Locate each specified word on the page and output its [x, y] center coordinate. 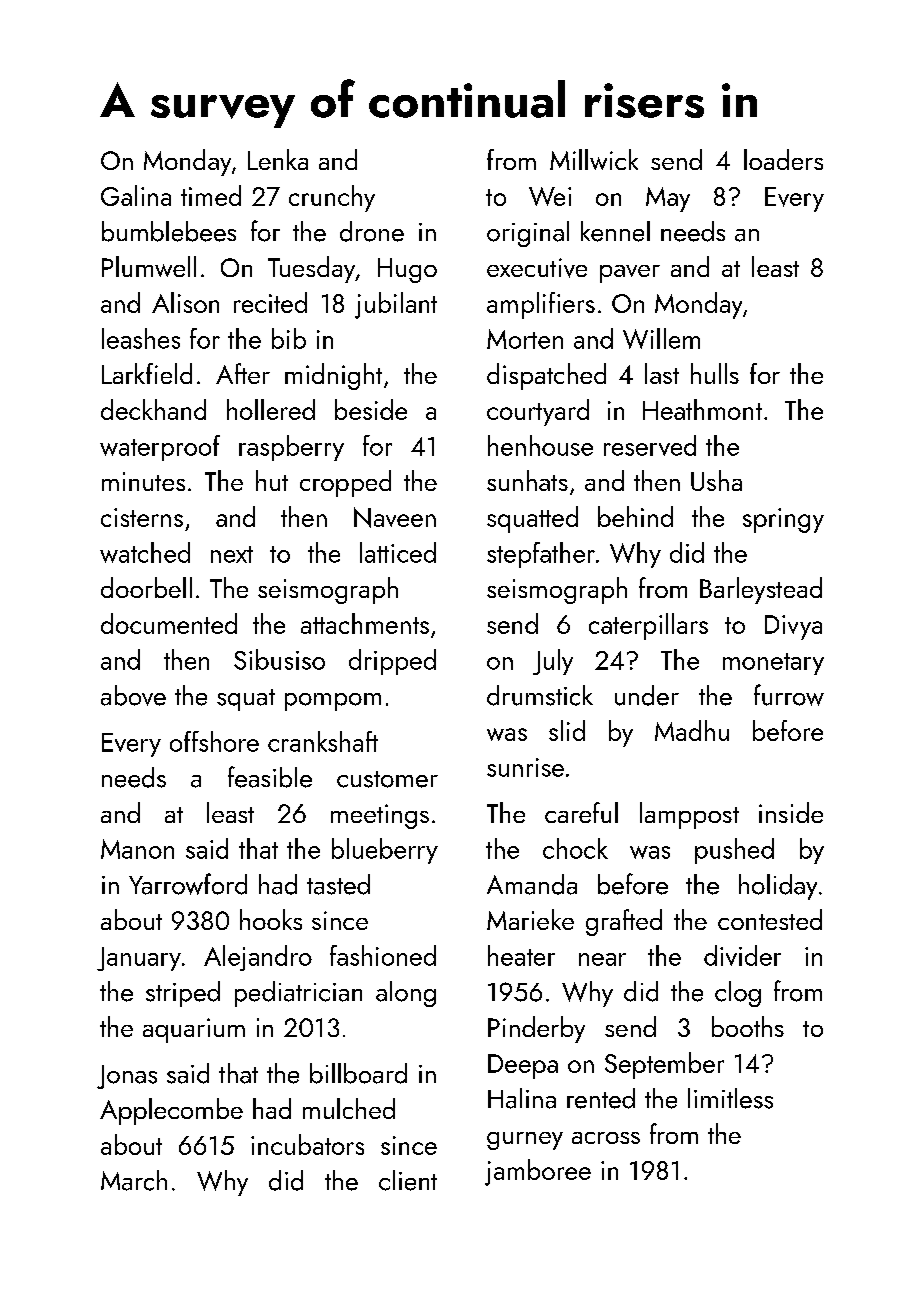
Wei [550, 196]
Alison [185, 302]
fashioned [383, 955]
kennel [615, 231]
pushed [734, 851]
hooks [271, 919]
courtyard [538, 412]
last [662, 373]
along [406, 994]
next [232, 554]
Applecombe [171, 1111]
